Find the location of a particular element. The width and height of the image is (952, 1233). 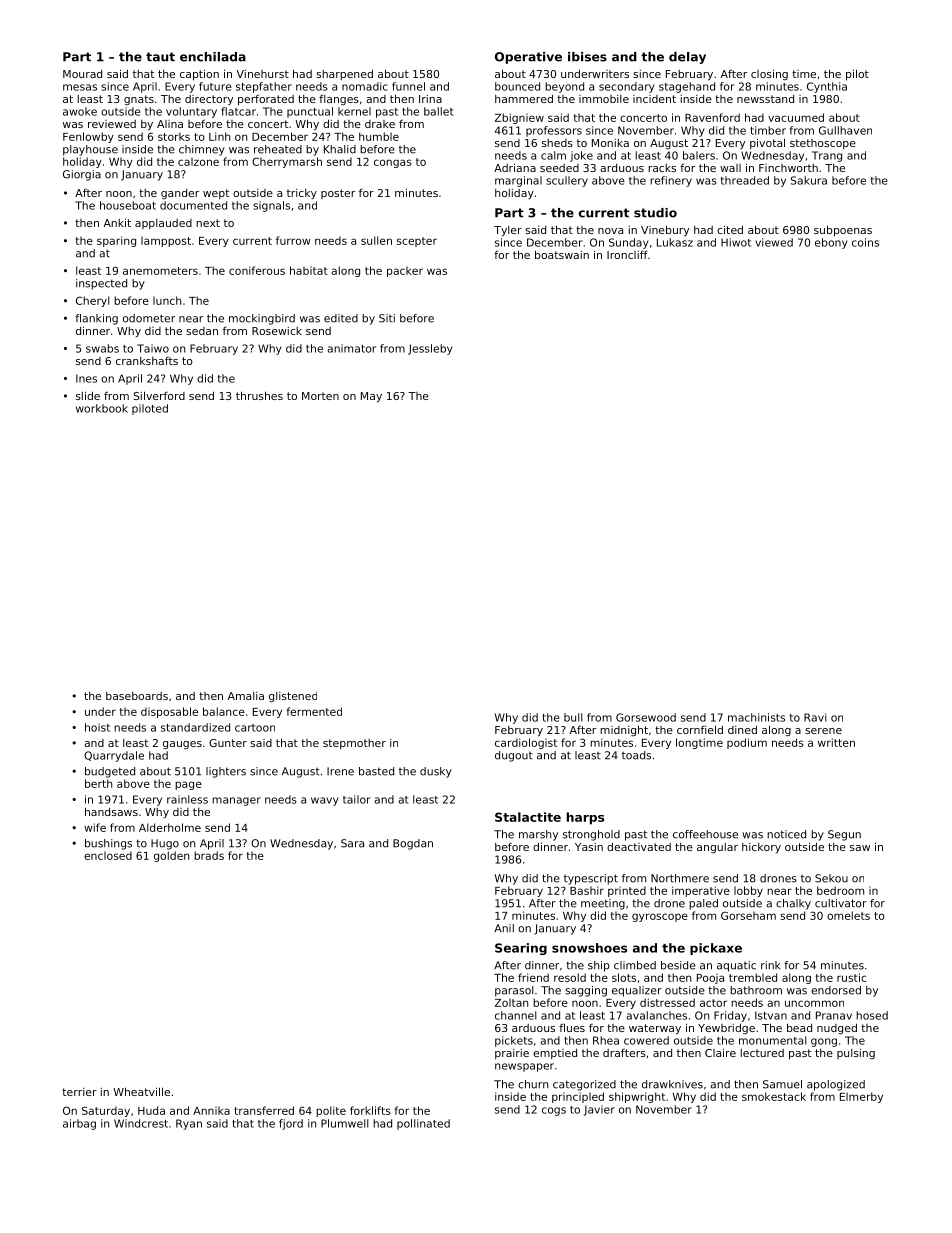

Wheatville is located at coordinates (141, 1091).
